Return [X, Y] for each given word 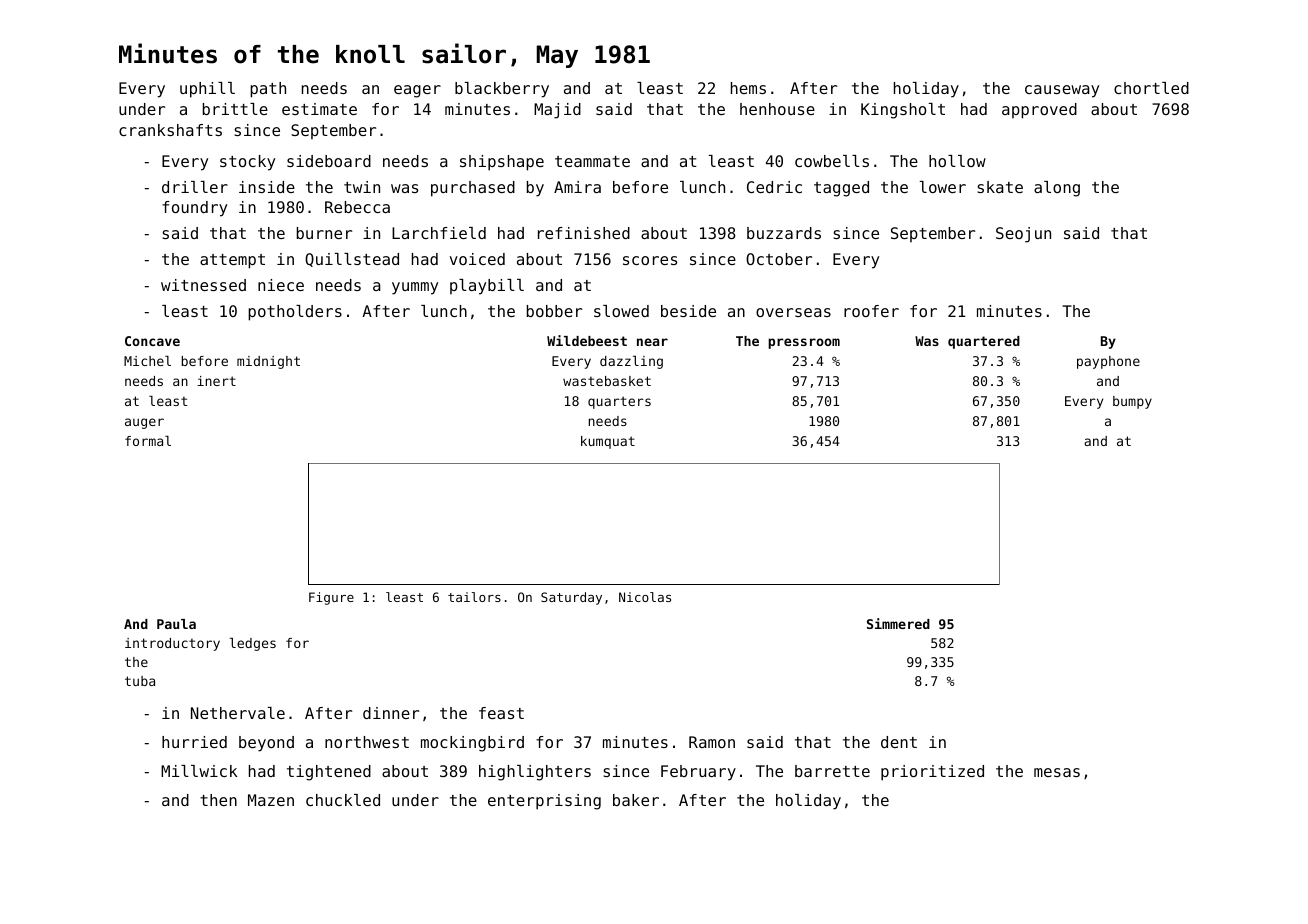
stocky [247, 163]
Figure [331, 598]
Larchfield [439, 233]
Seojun [1023, 235]
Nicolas [645, 597]
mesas [1057, 772]
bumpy [1132, 402]
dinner [391, 713]
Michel [147, 361]
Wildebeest [587, 340]
